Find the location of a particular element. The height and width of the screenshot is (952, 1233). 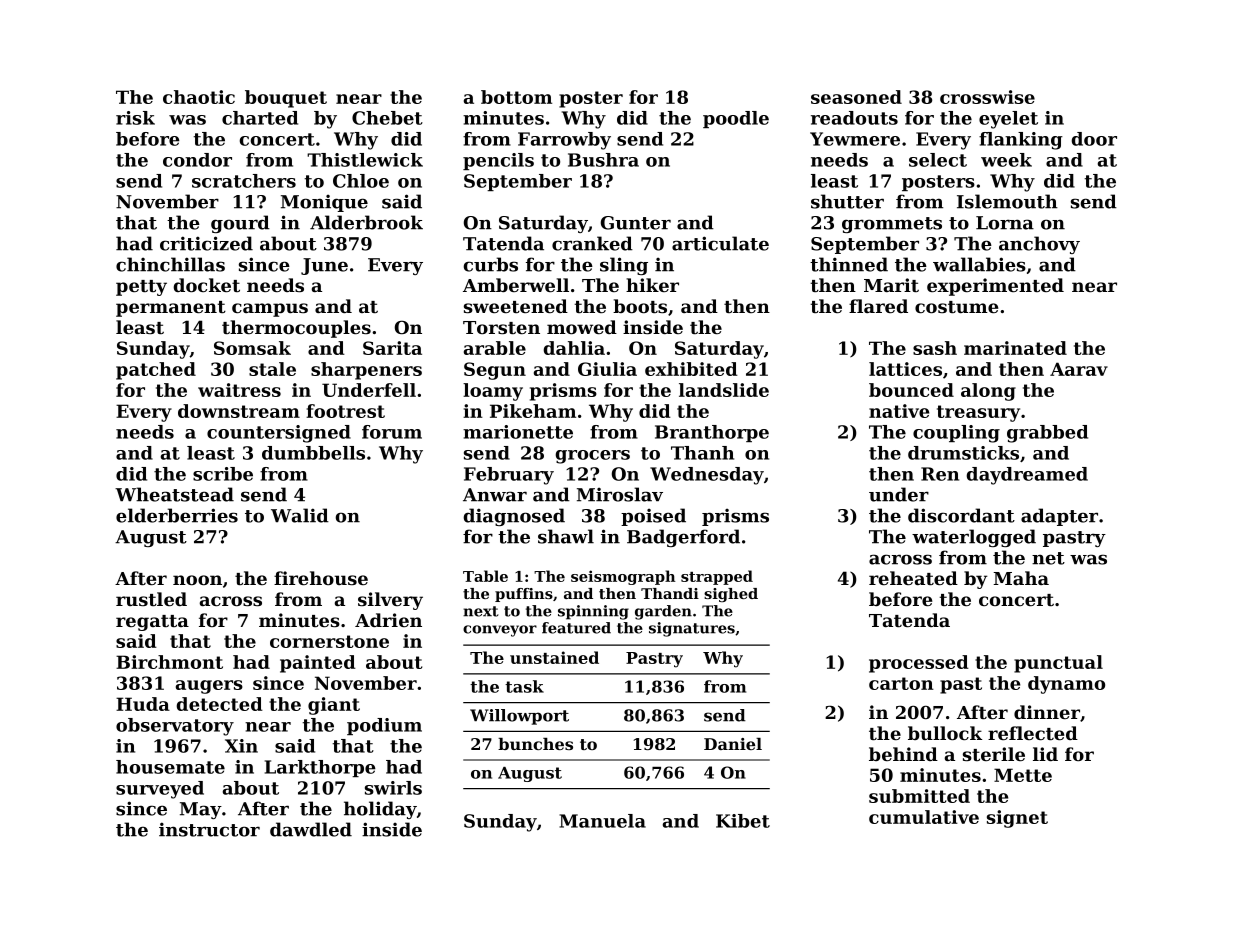

dawdled is located at coordinates (311, 829).
